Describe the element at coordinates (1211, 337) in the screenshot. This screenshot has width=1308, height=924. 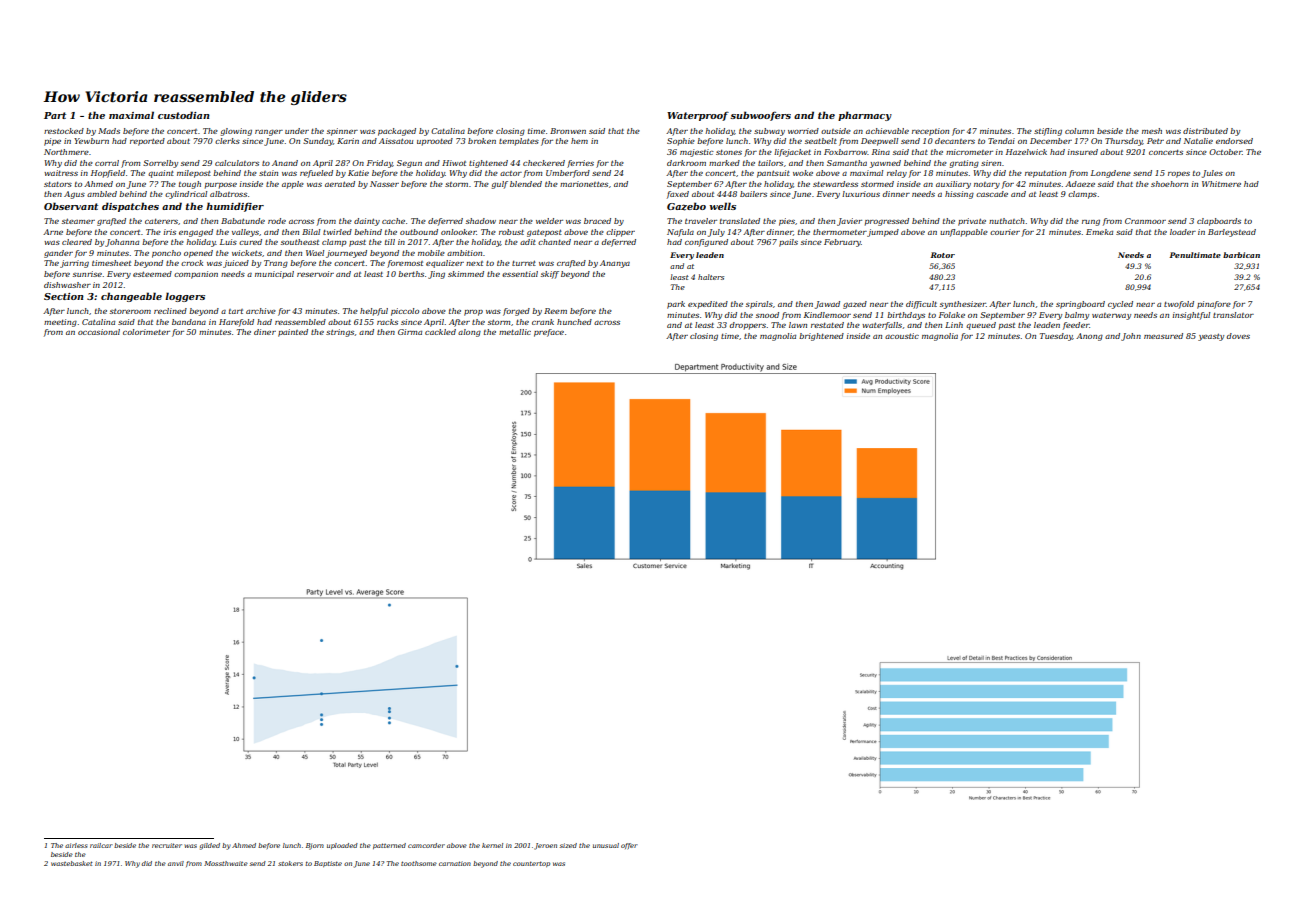
I see `yeasty` at that location.
